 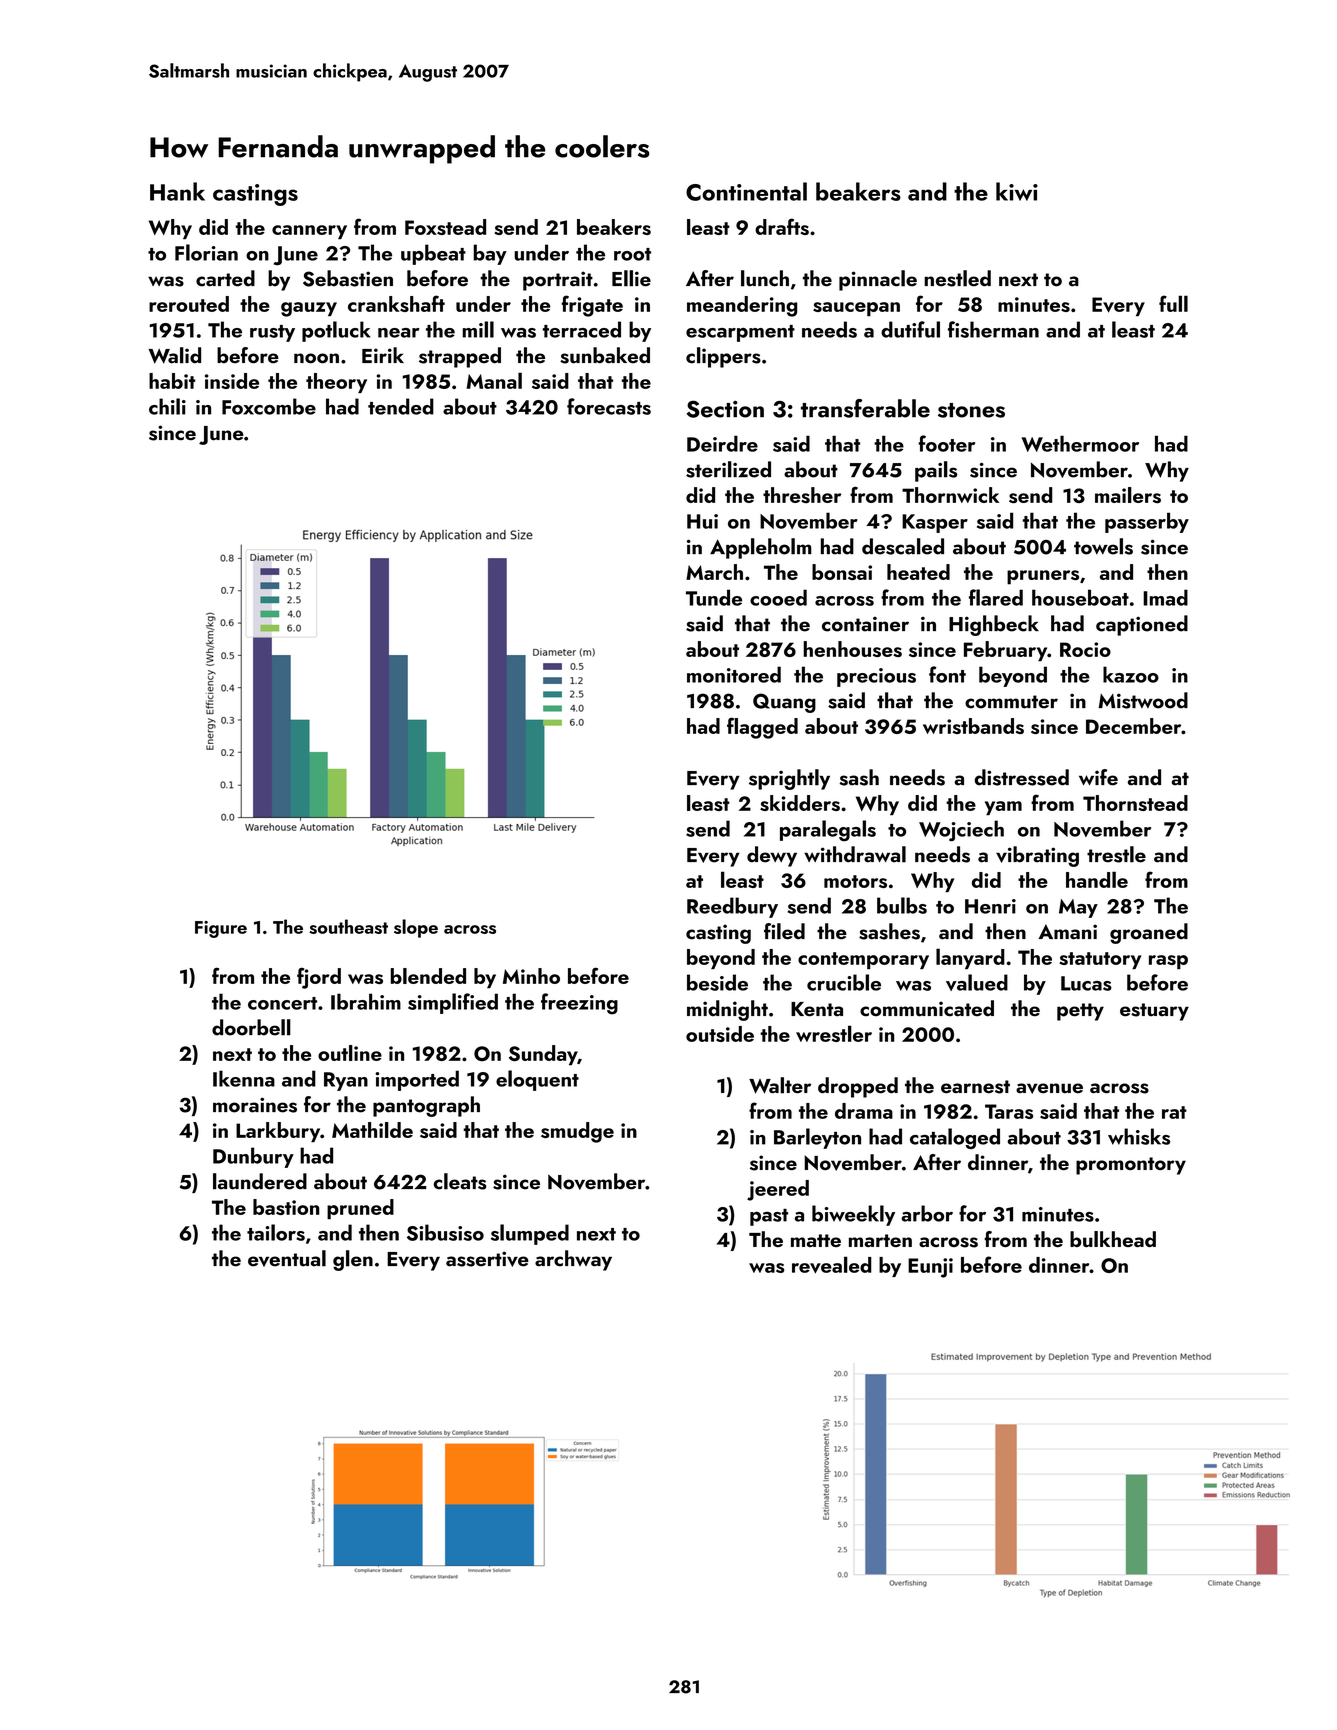 What do you see at coordinates (1165, 597) in the screenshot?
I see `Imad` at bounding box center [1165, 597].
